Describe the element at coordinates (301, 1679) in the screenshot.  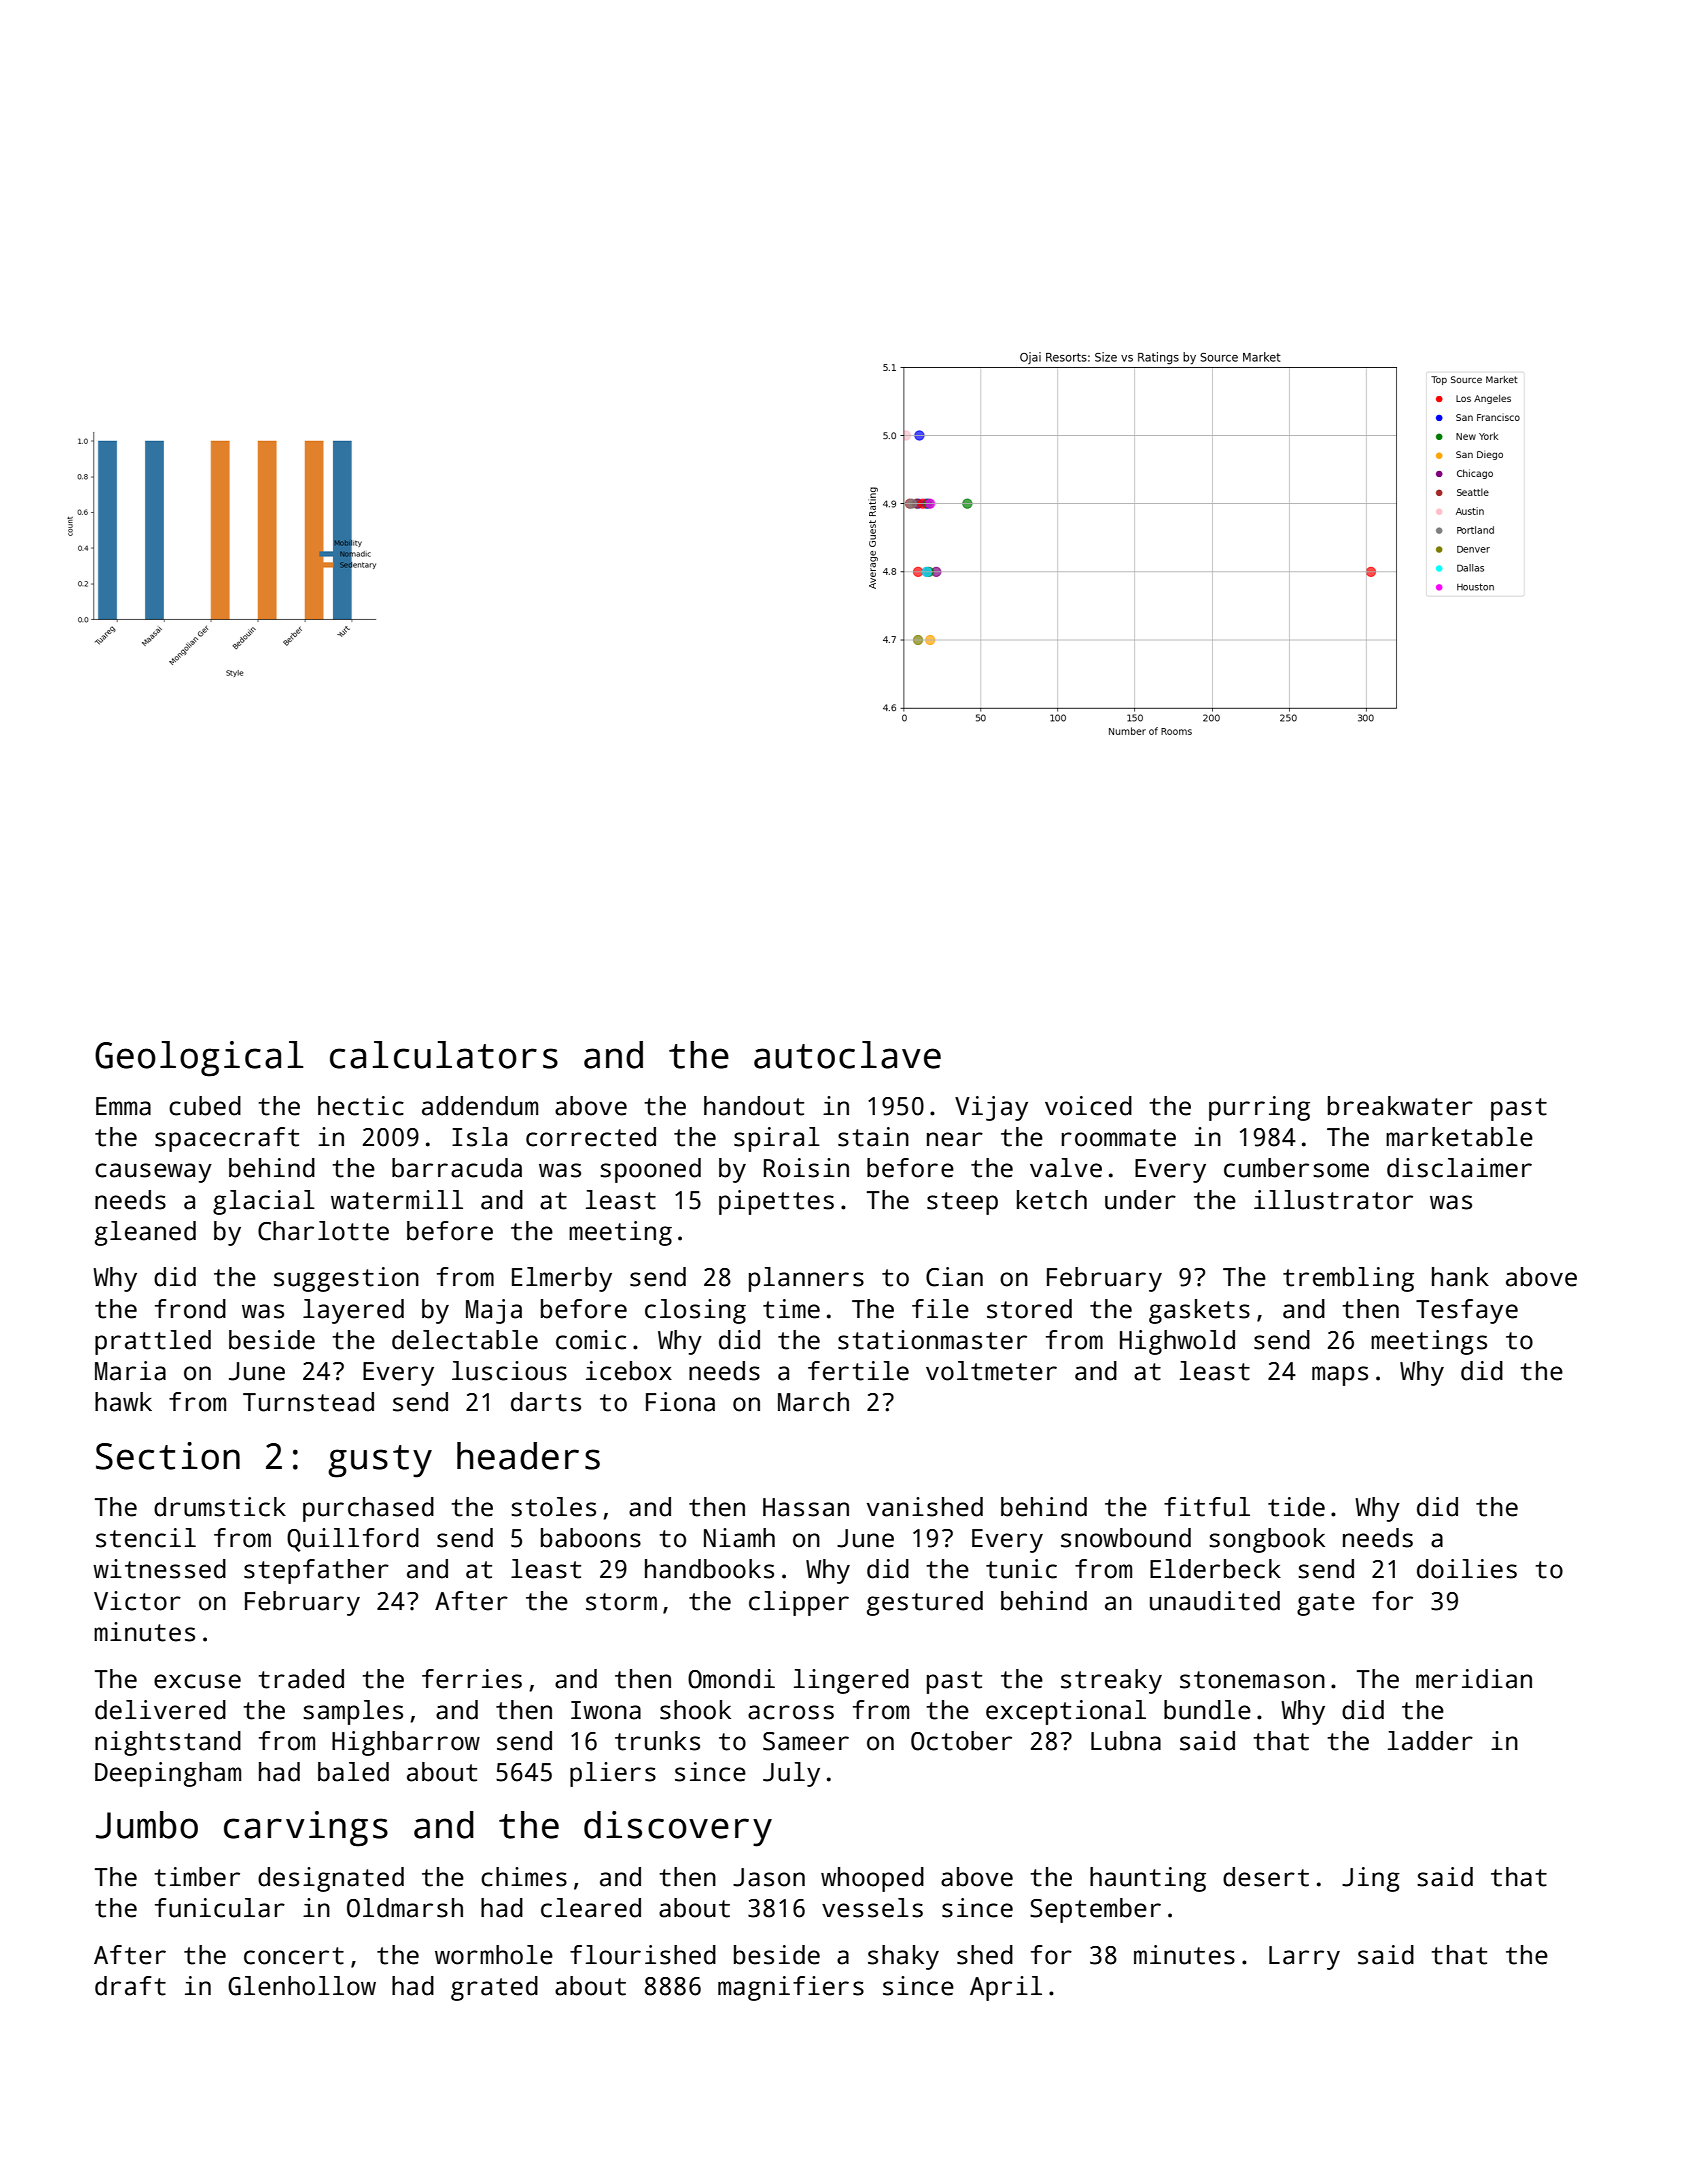
I see `traded` at that location.
